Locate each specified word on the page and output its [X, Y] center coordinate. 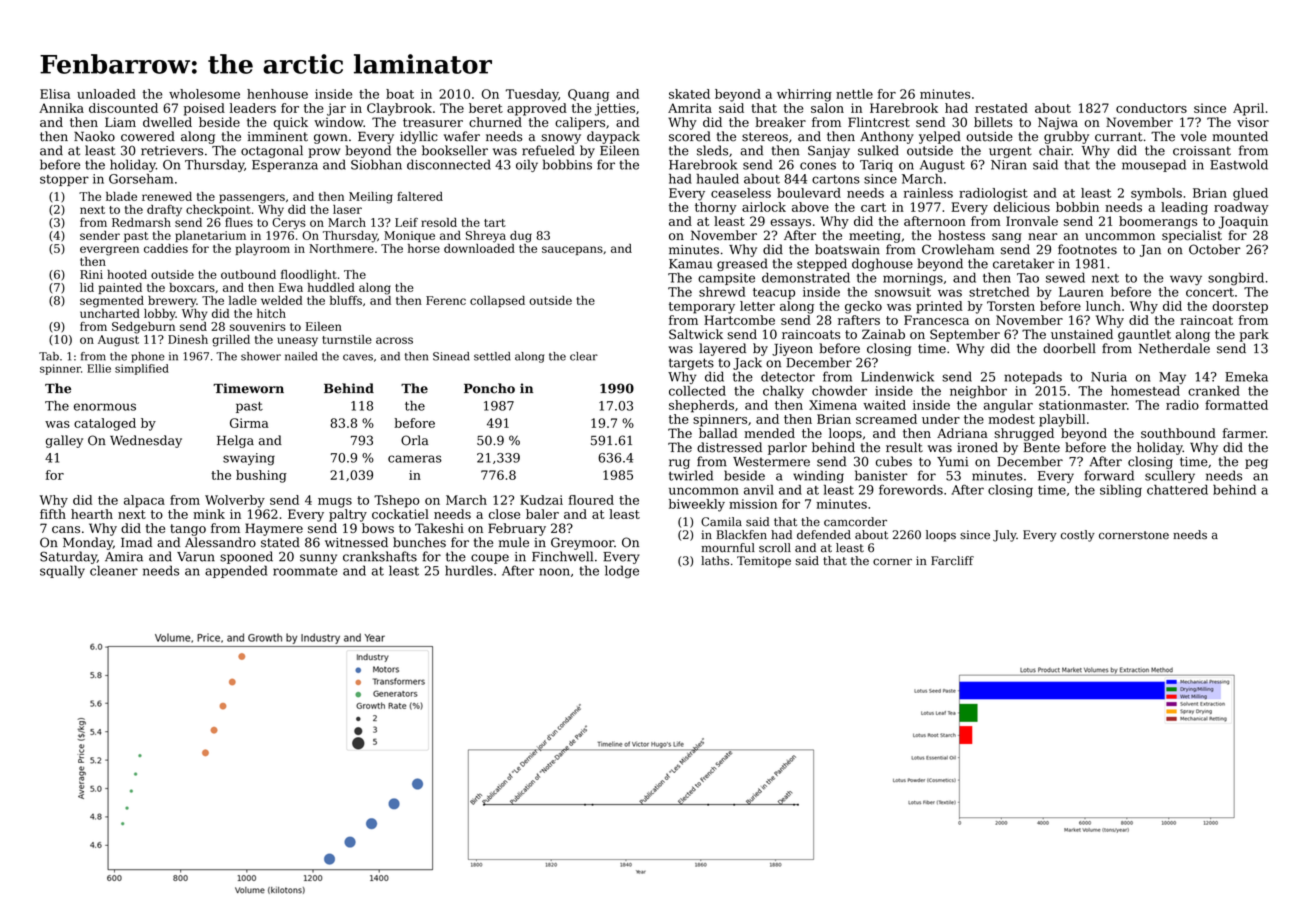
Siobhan [376, 164]
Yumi [952, 462]
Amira [124, 557]
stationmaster [1083, 405]
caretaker [1023, 263]
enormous [105, 407]
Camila [721, 522]
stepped [822, 264]
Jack [747, 363]
